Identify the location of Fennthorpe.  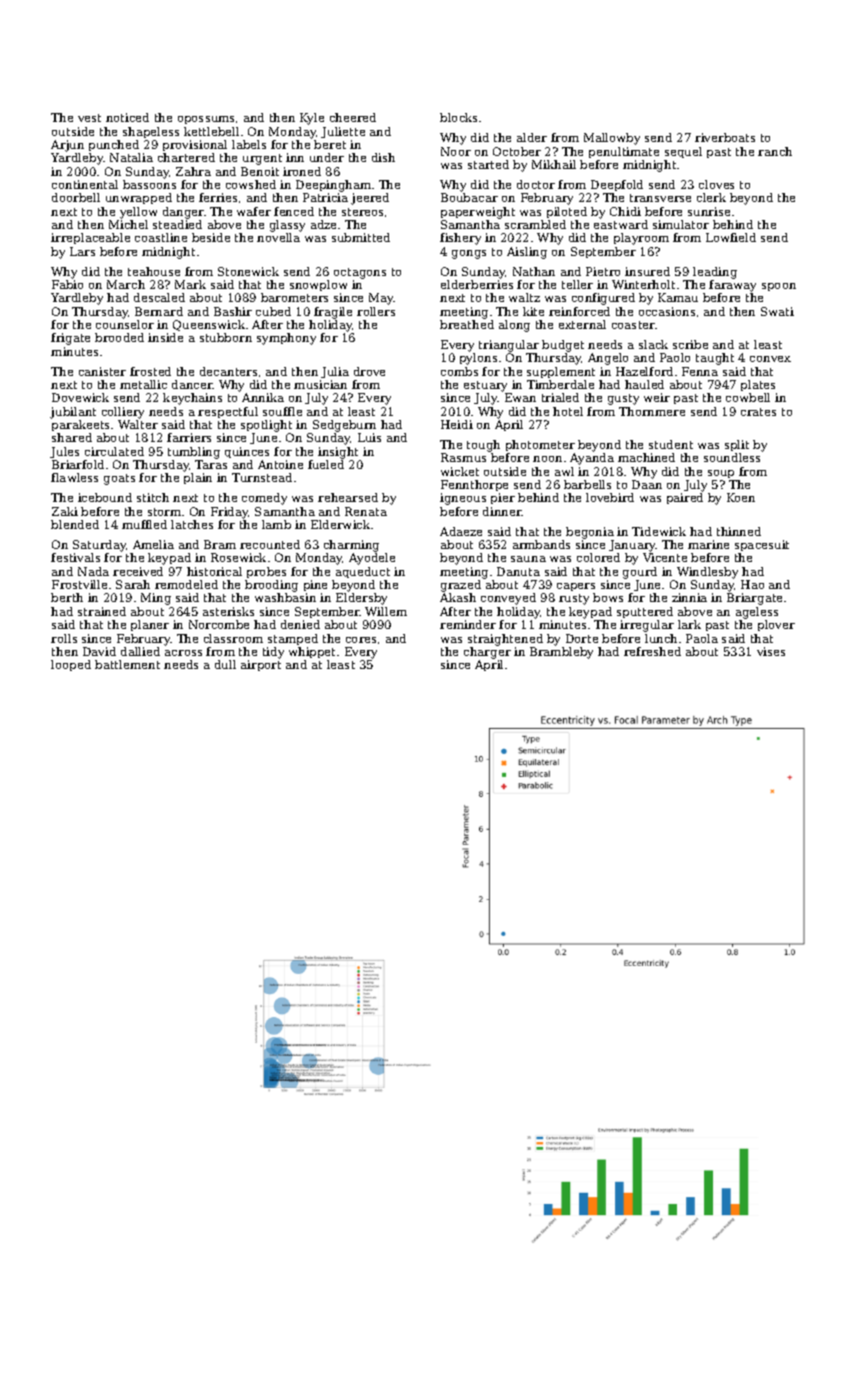
(474, 485).
